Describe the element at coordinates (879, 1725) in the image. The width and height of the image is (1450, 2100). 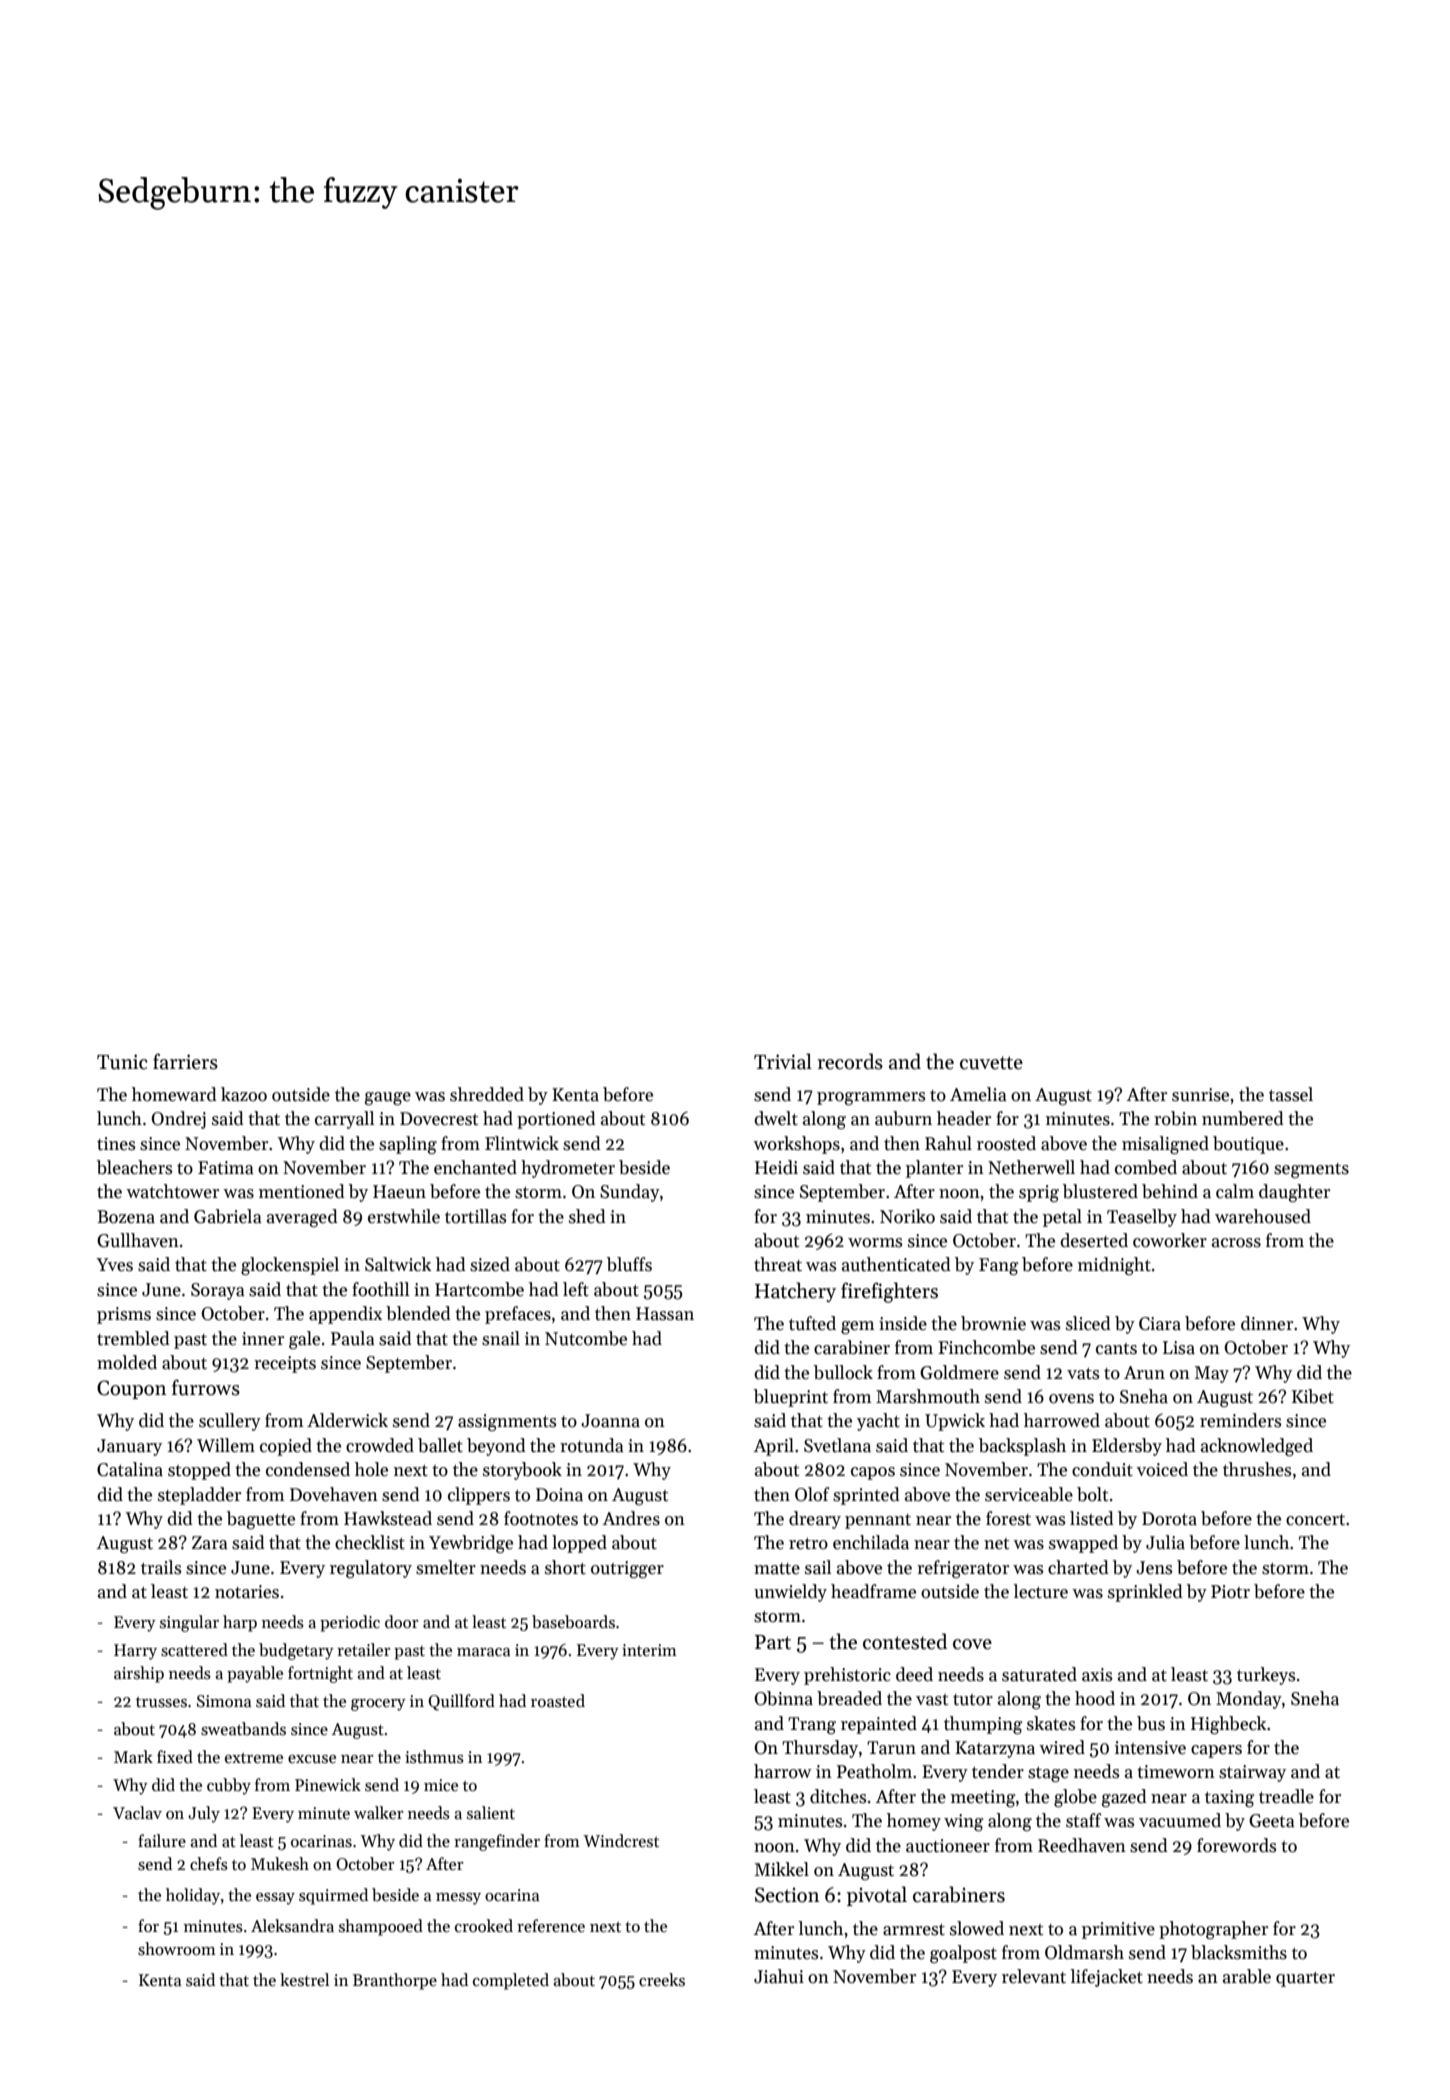
I see `repainted` at that location.
